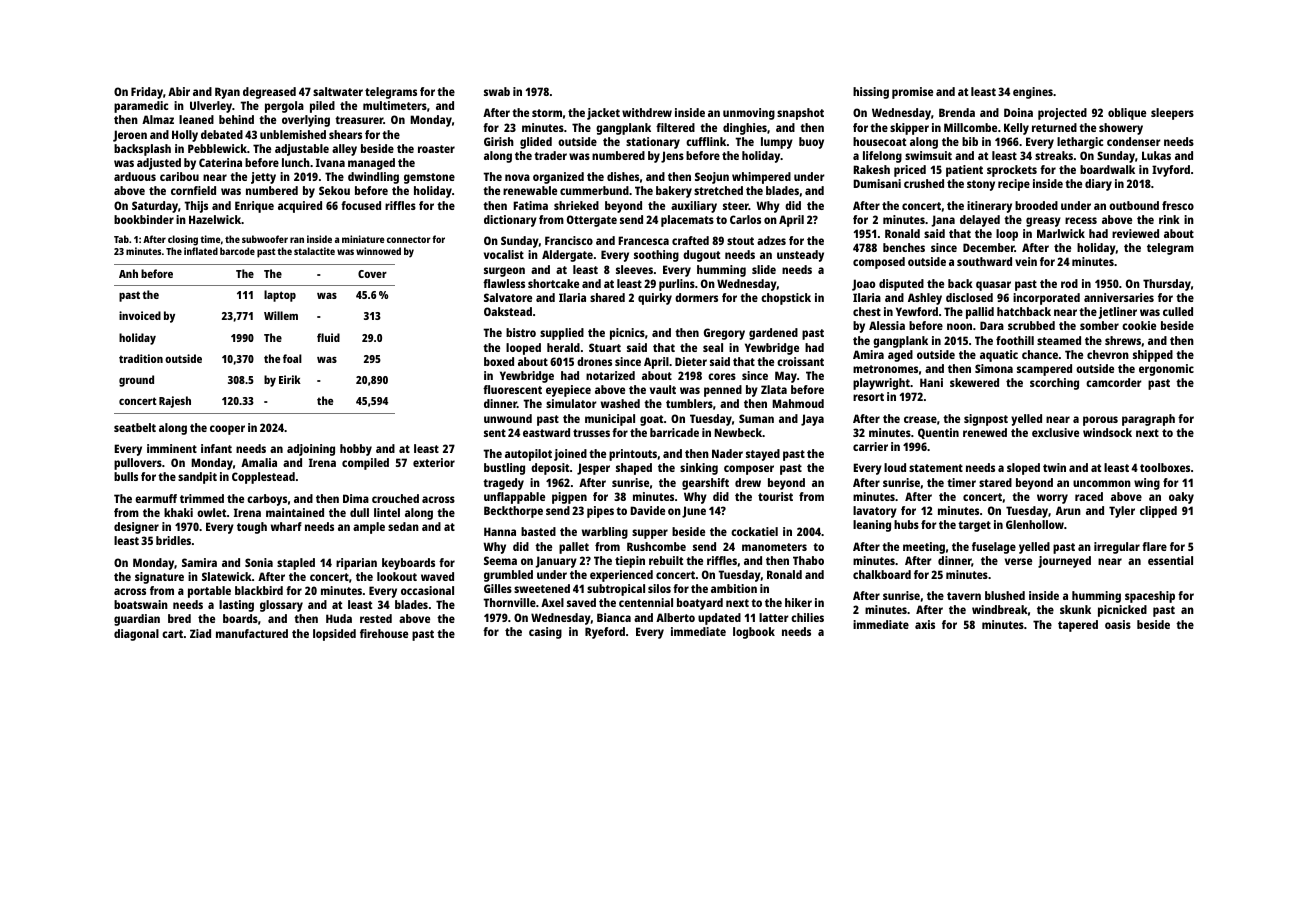 This page has height=924, width=1308. Describe the element at coordinates (254, 207) in the page. I see `Enrique` at that location.
